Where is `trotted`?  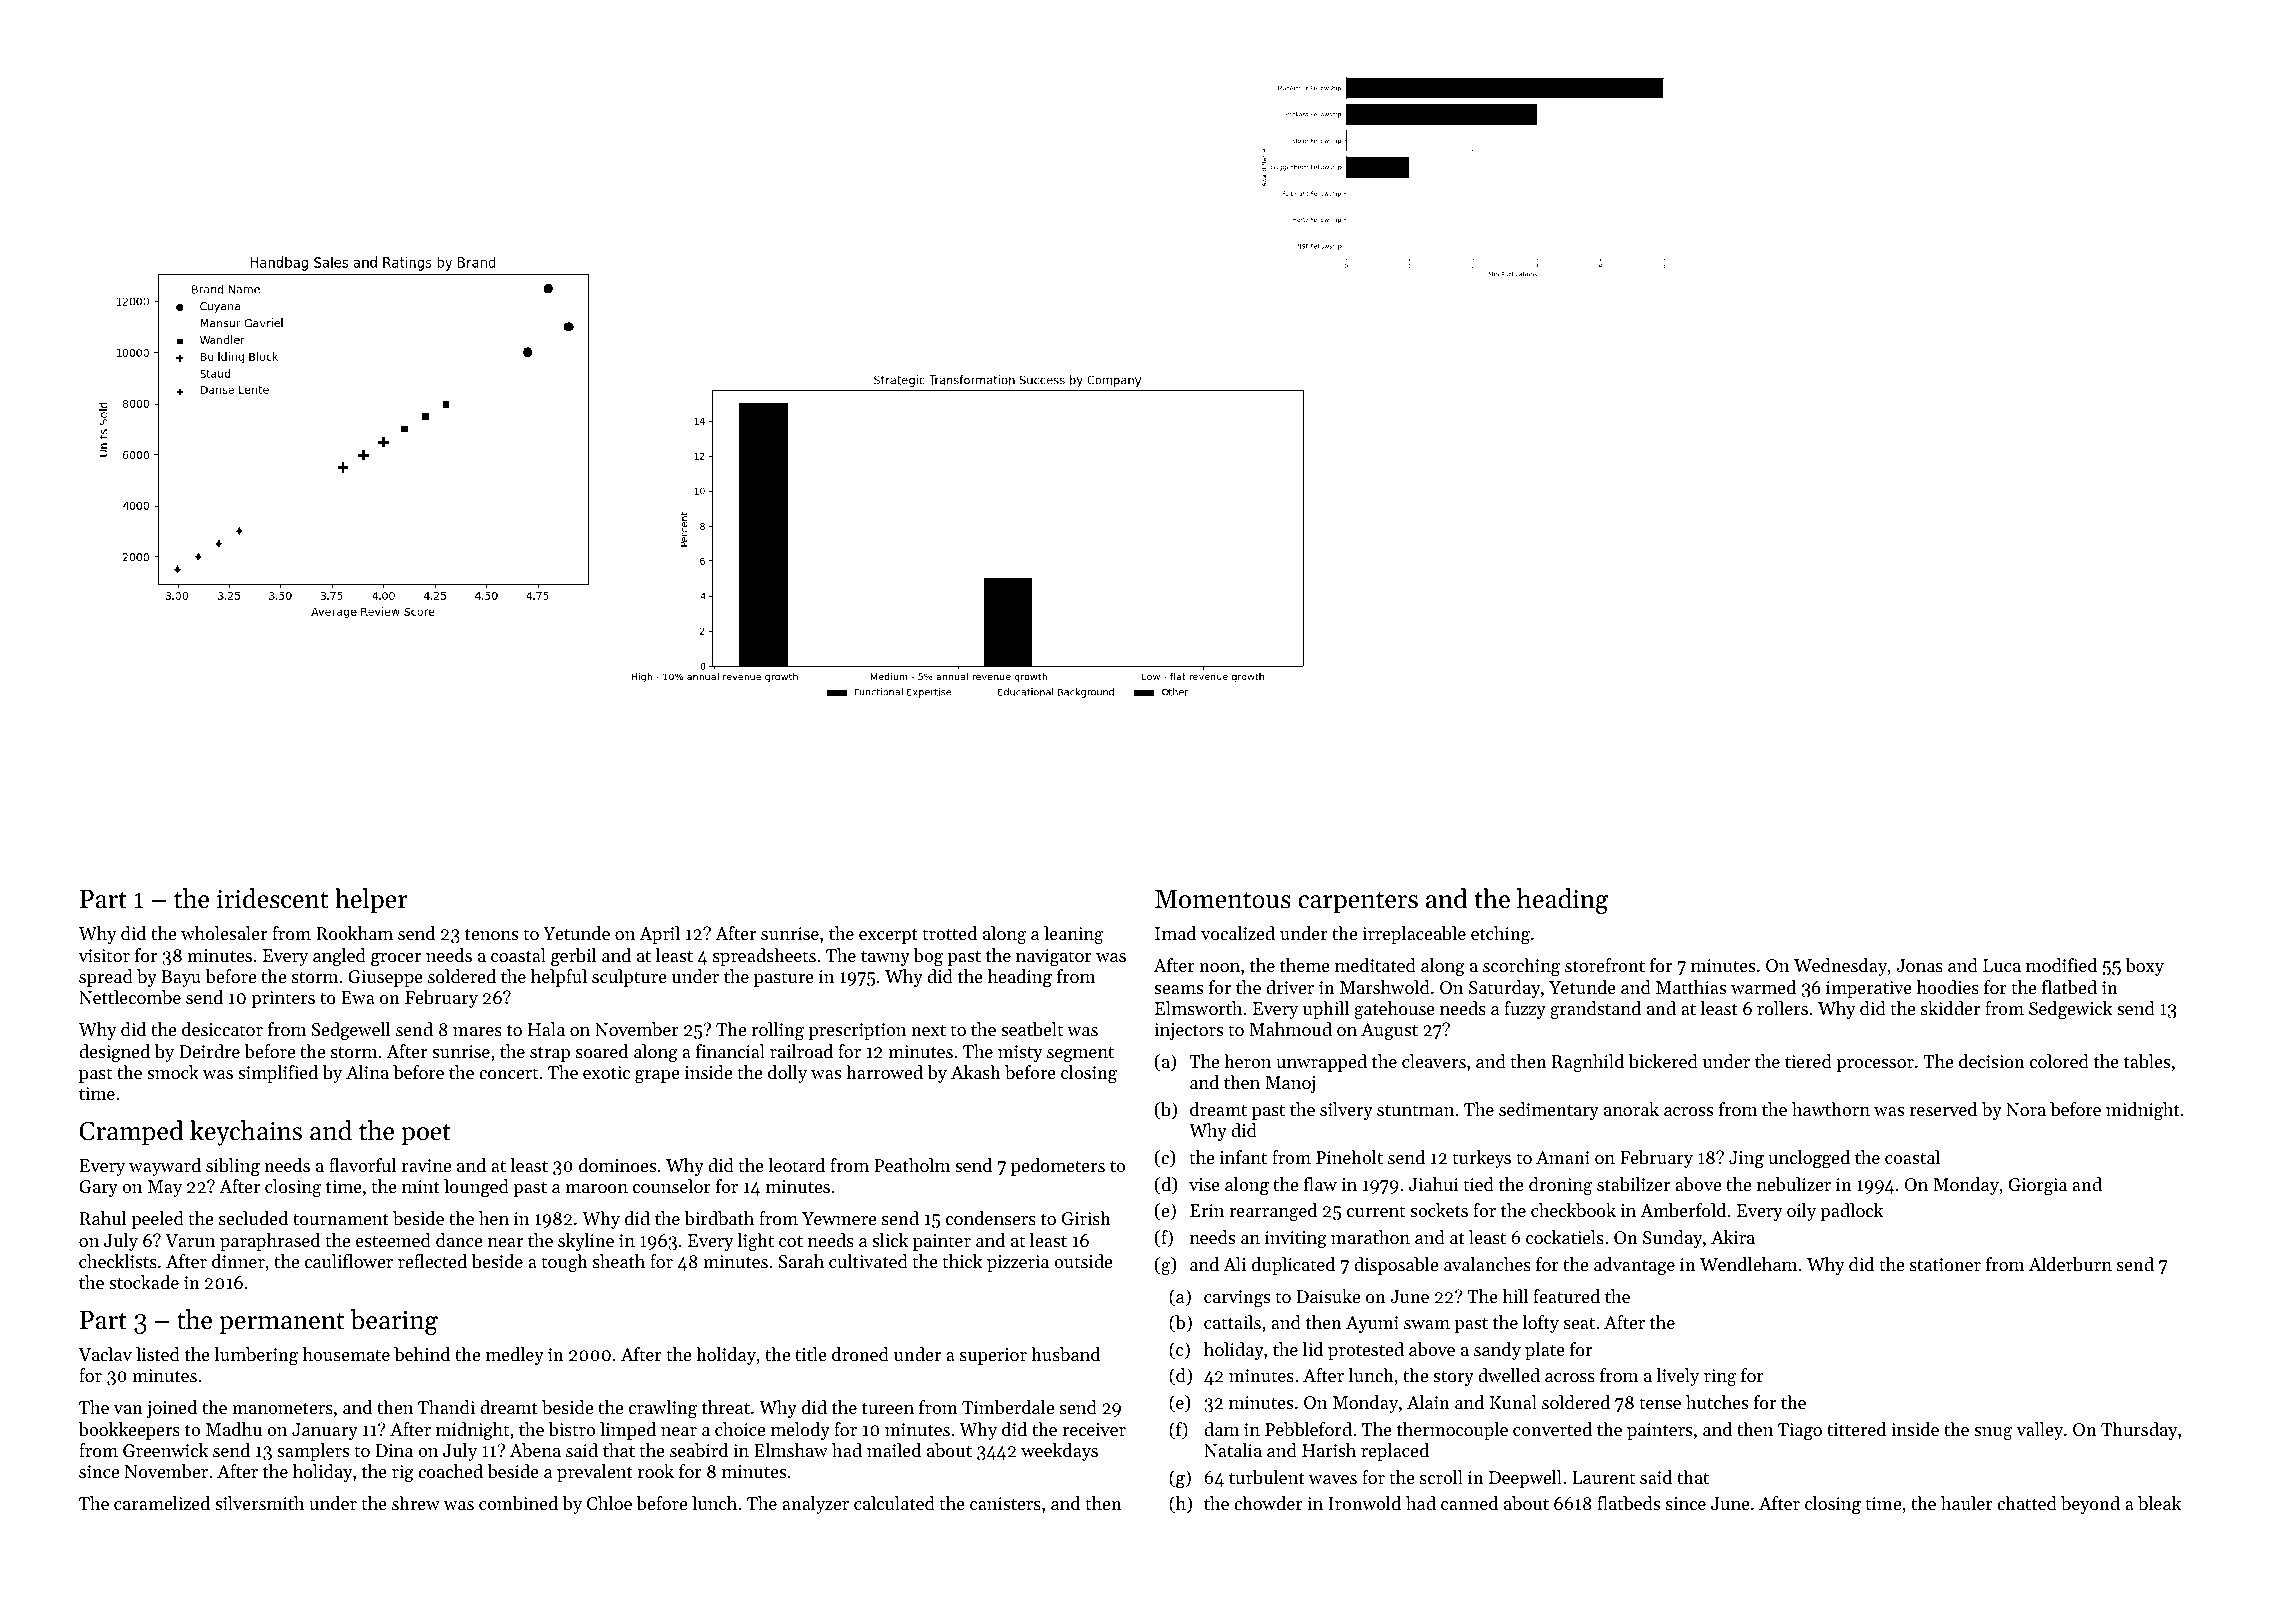
trotted is located at coordinates (949, 933).
